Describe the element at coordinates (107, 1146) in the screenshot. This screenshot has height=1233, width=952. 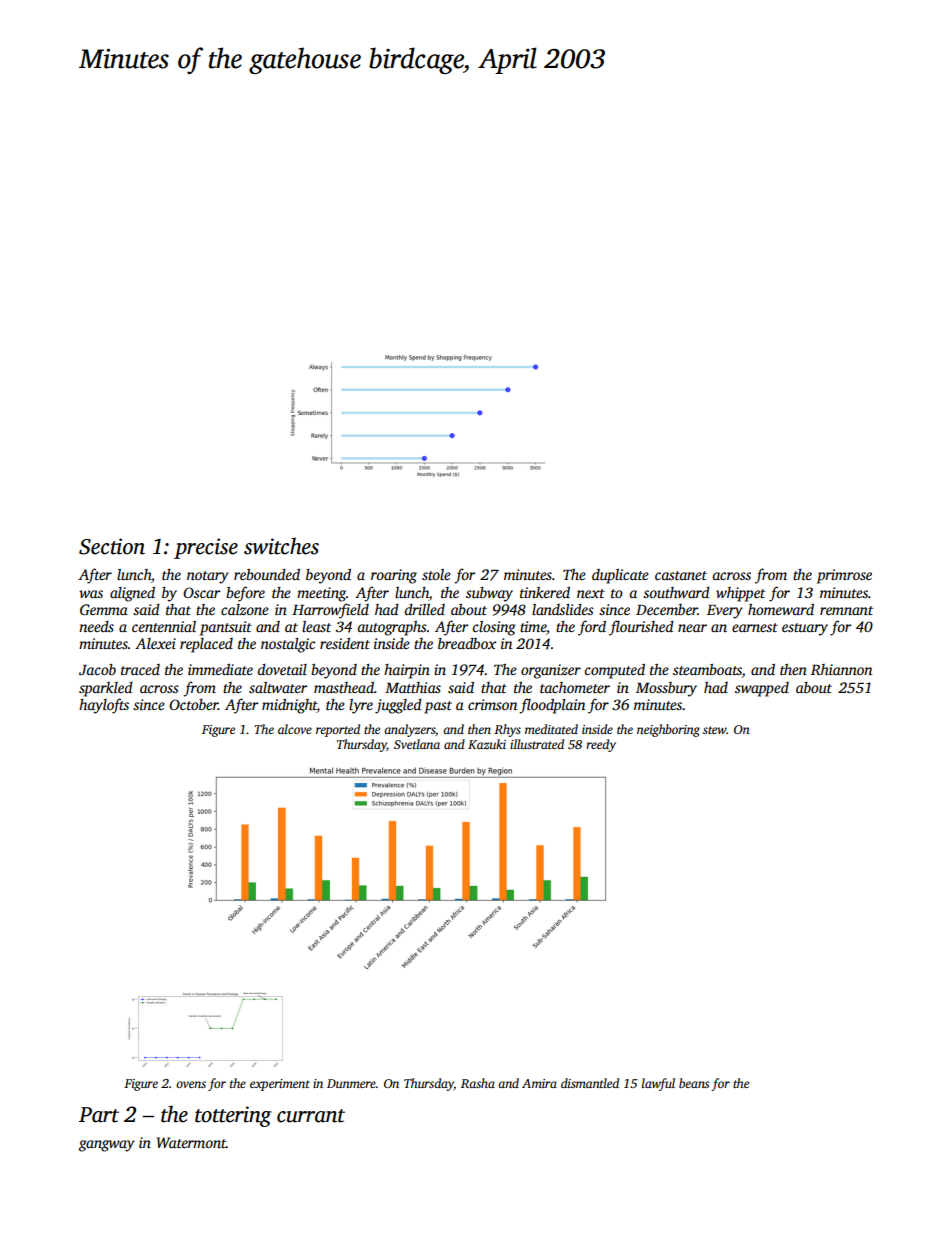
I see `gangway` at that location.
